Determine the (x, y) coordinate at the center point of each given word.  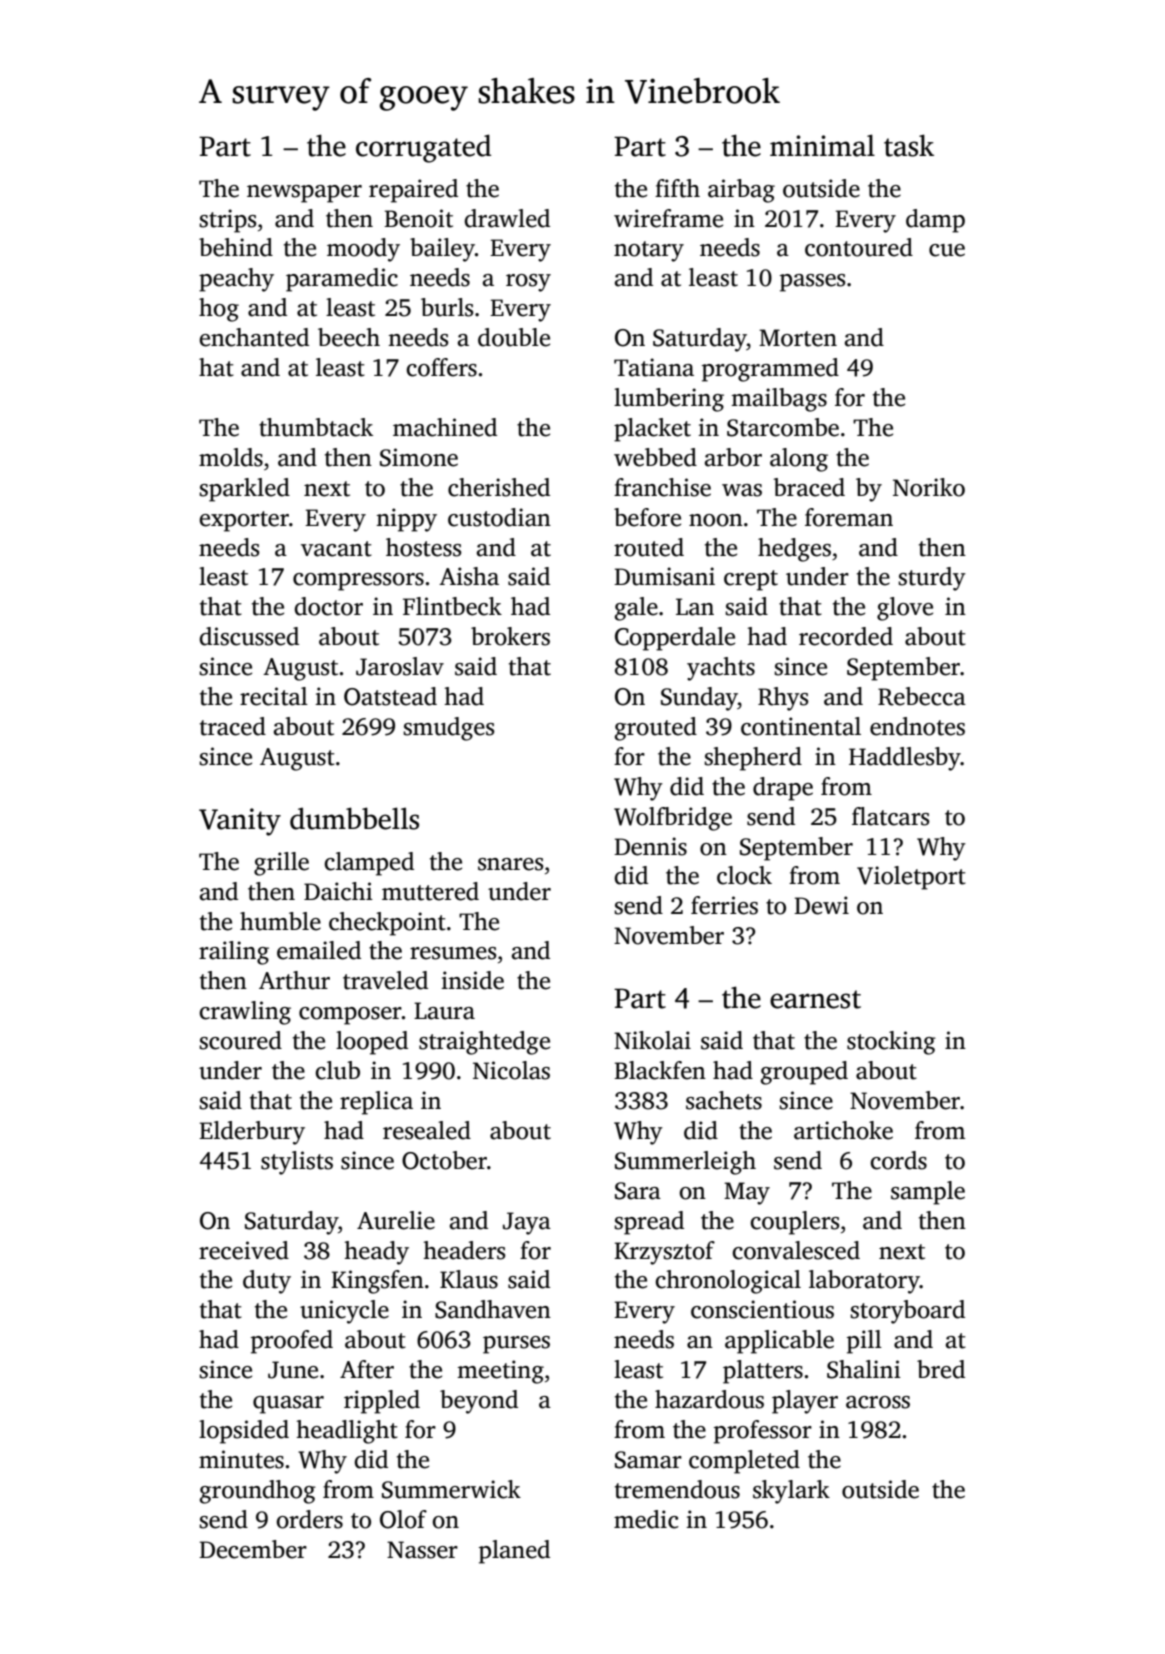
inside (472, 980)
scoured (240, 1040)
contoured (859, 247)
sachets (724, 1100)
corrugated (423, 148)
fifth (677, 188)
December (253, 1549)
